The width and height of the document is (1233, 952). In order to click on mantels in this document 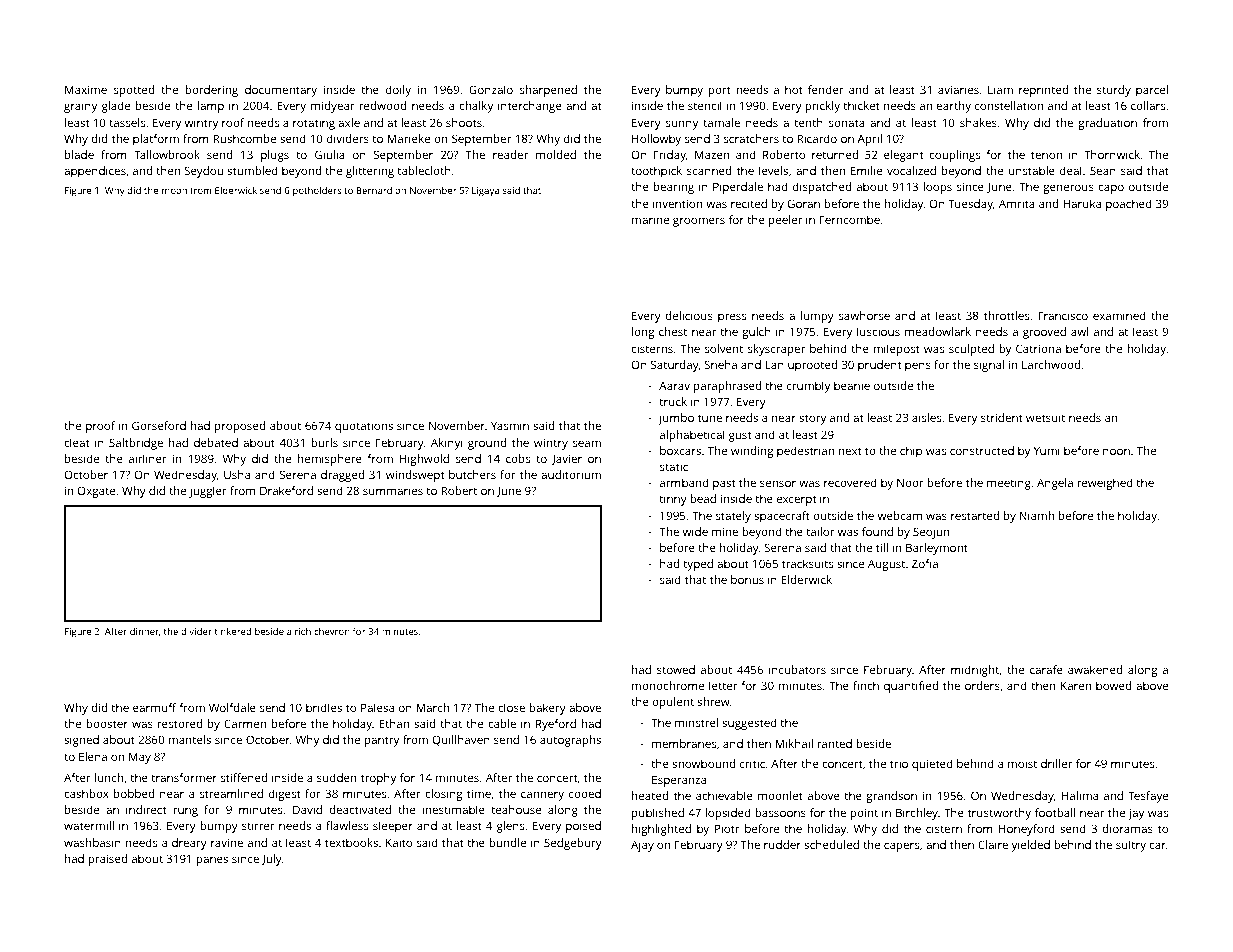, I will do `click(189, 739)`.
